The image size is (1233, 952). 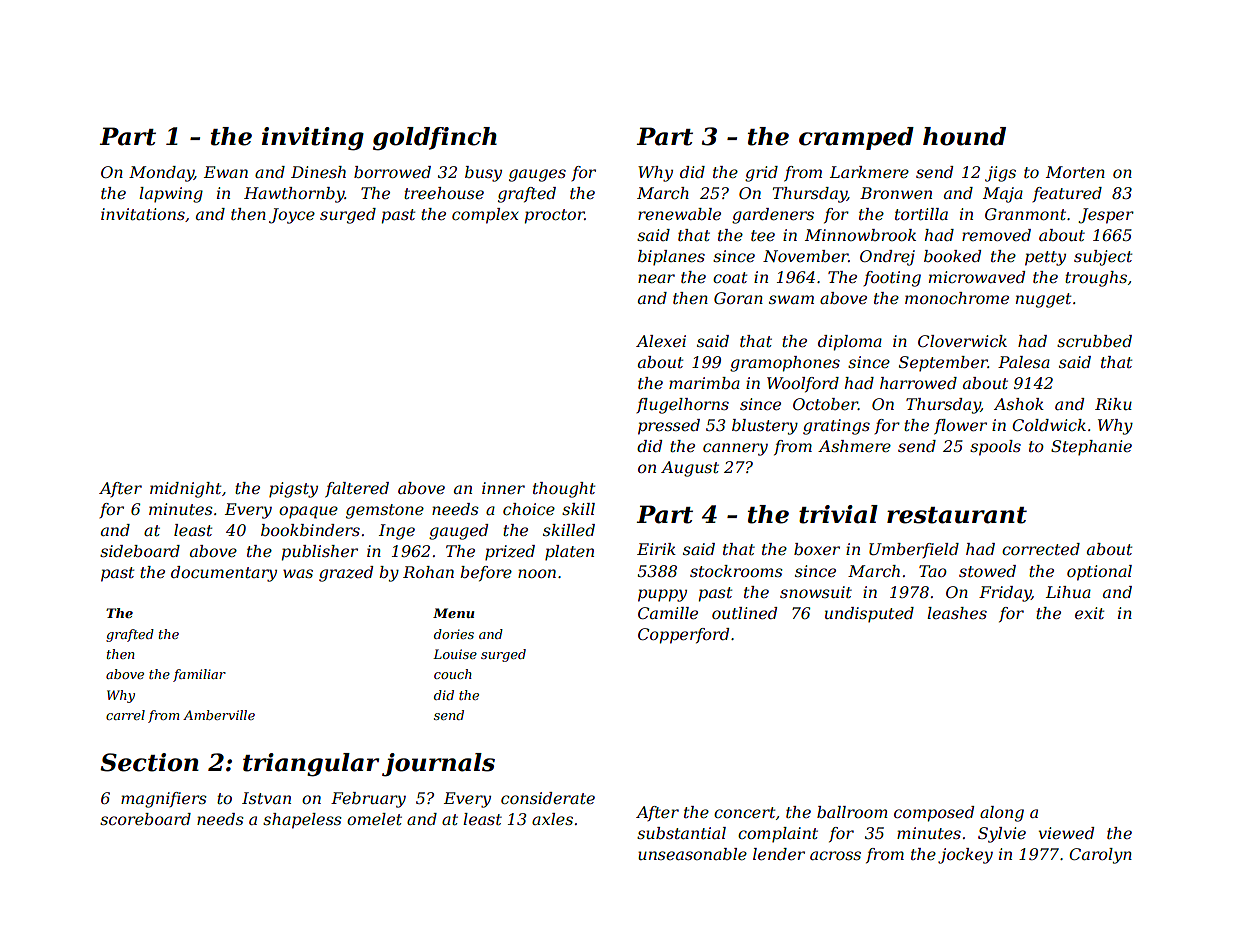 I want to click on flower, so click(x=960, y=427).
